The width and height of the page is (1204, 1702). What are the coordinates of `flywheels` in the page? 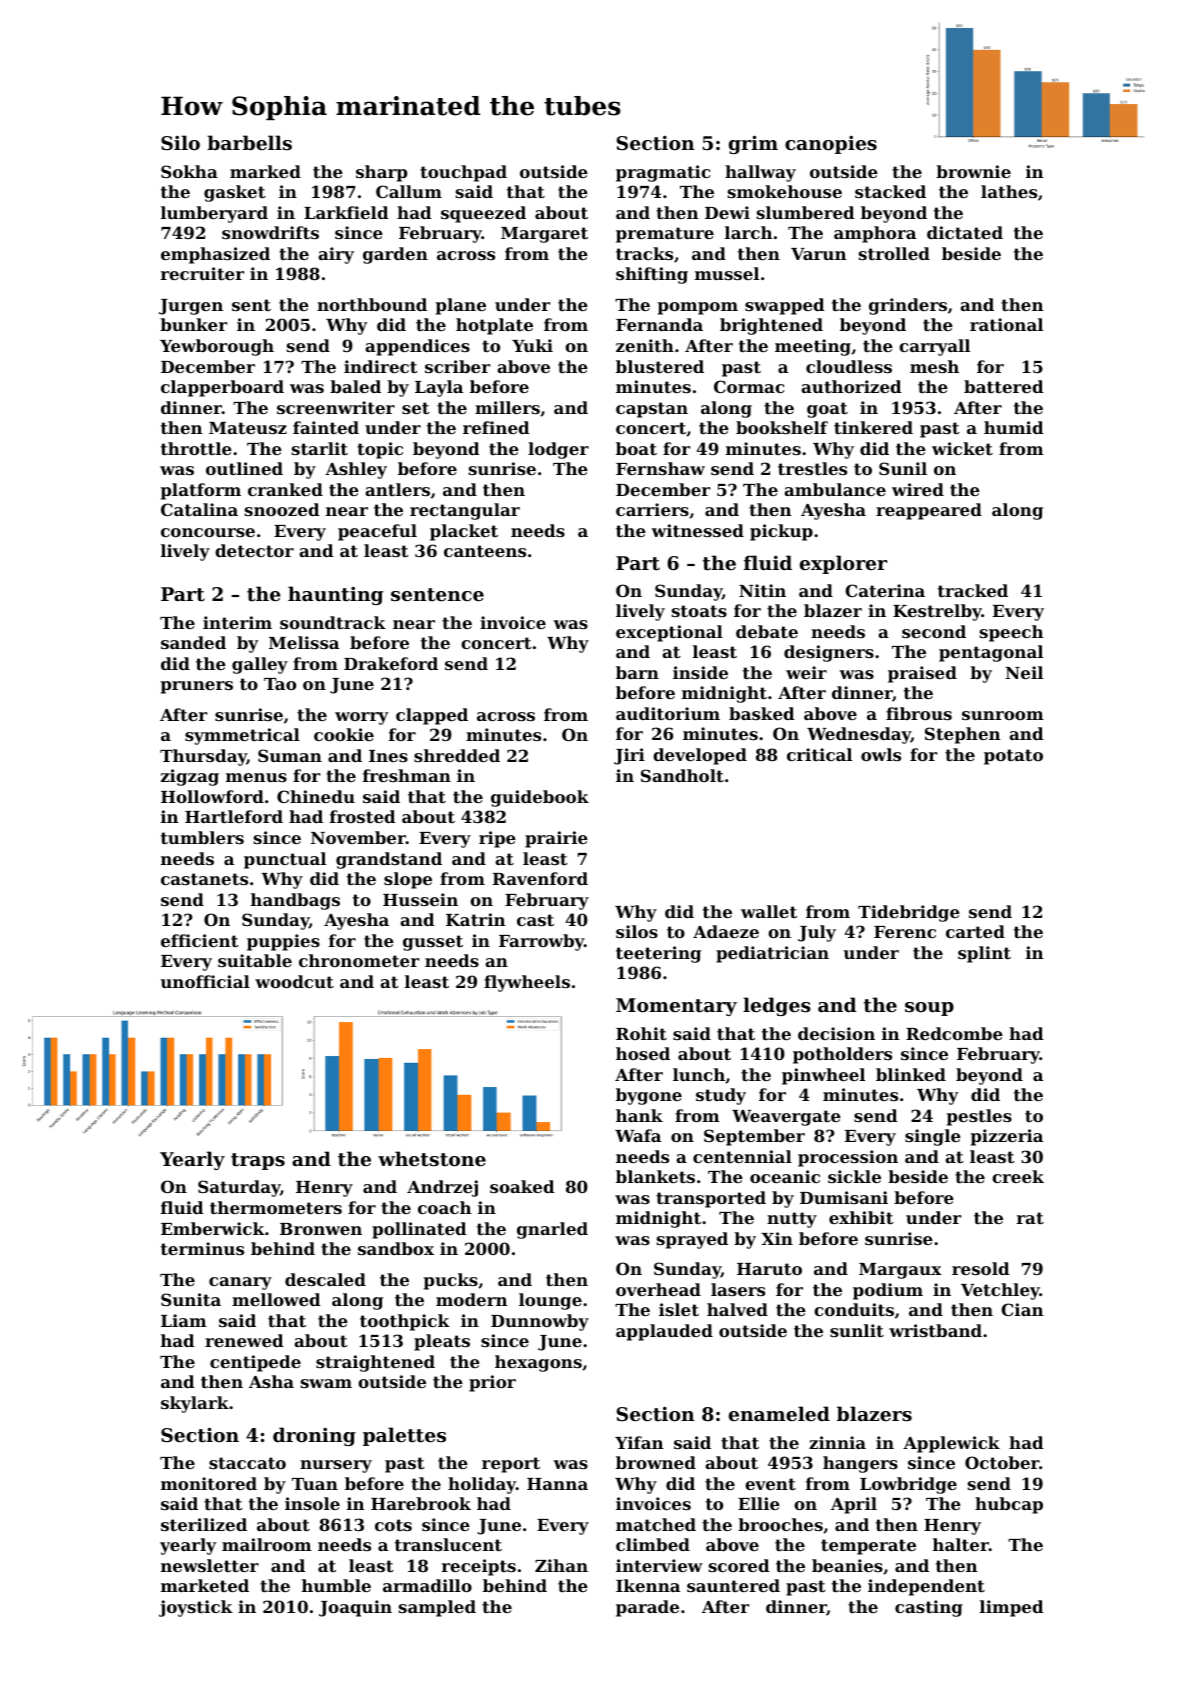 It's located at (527, 983).
